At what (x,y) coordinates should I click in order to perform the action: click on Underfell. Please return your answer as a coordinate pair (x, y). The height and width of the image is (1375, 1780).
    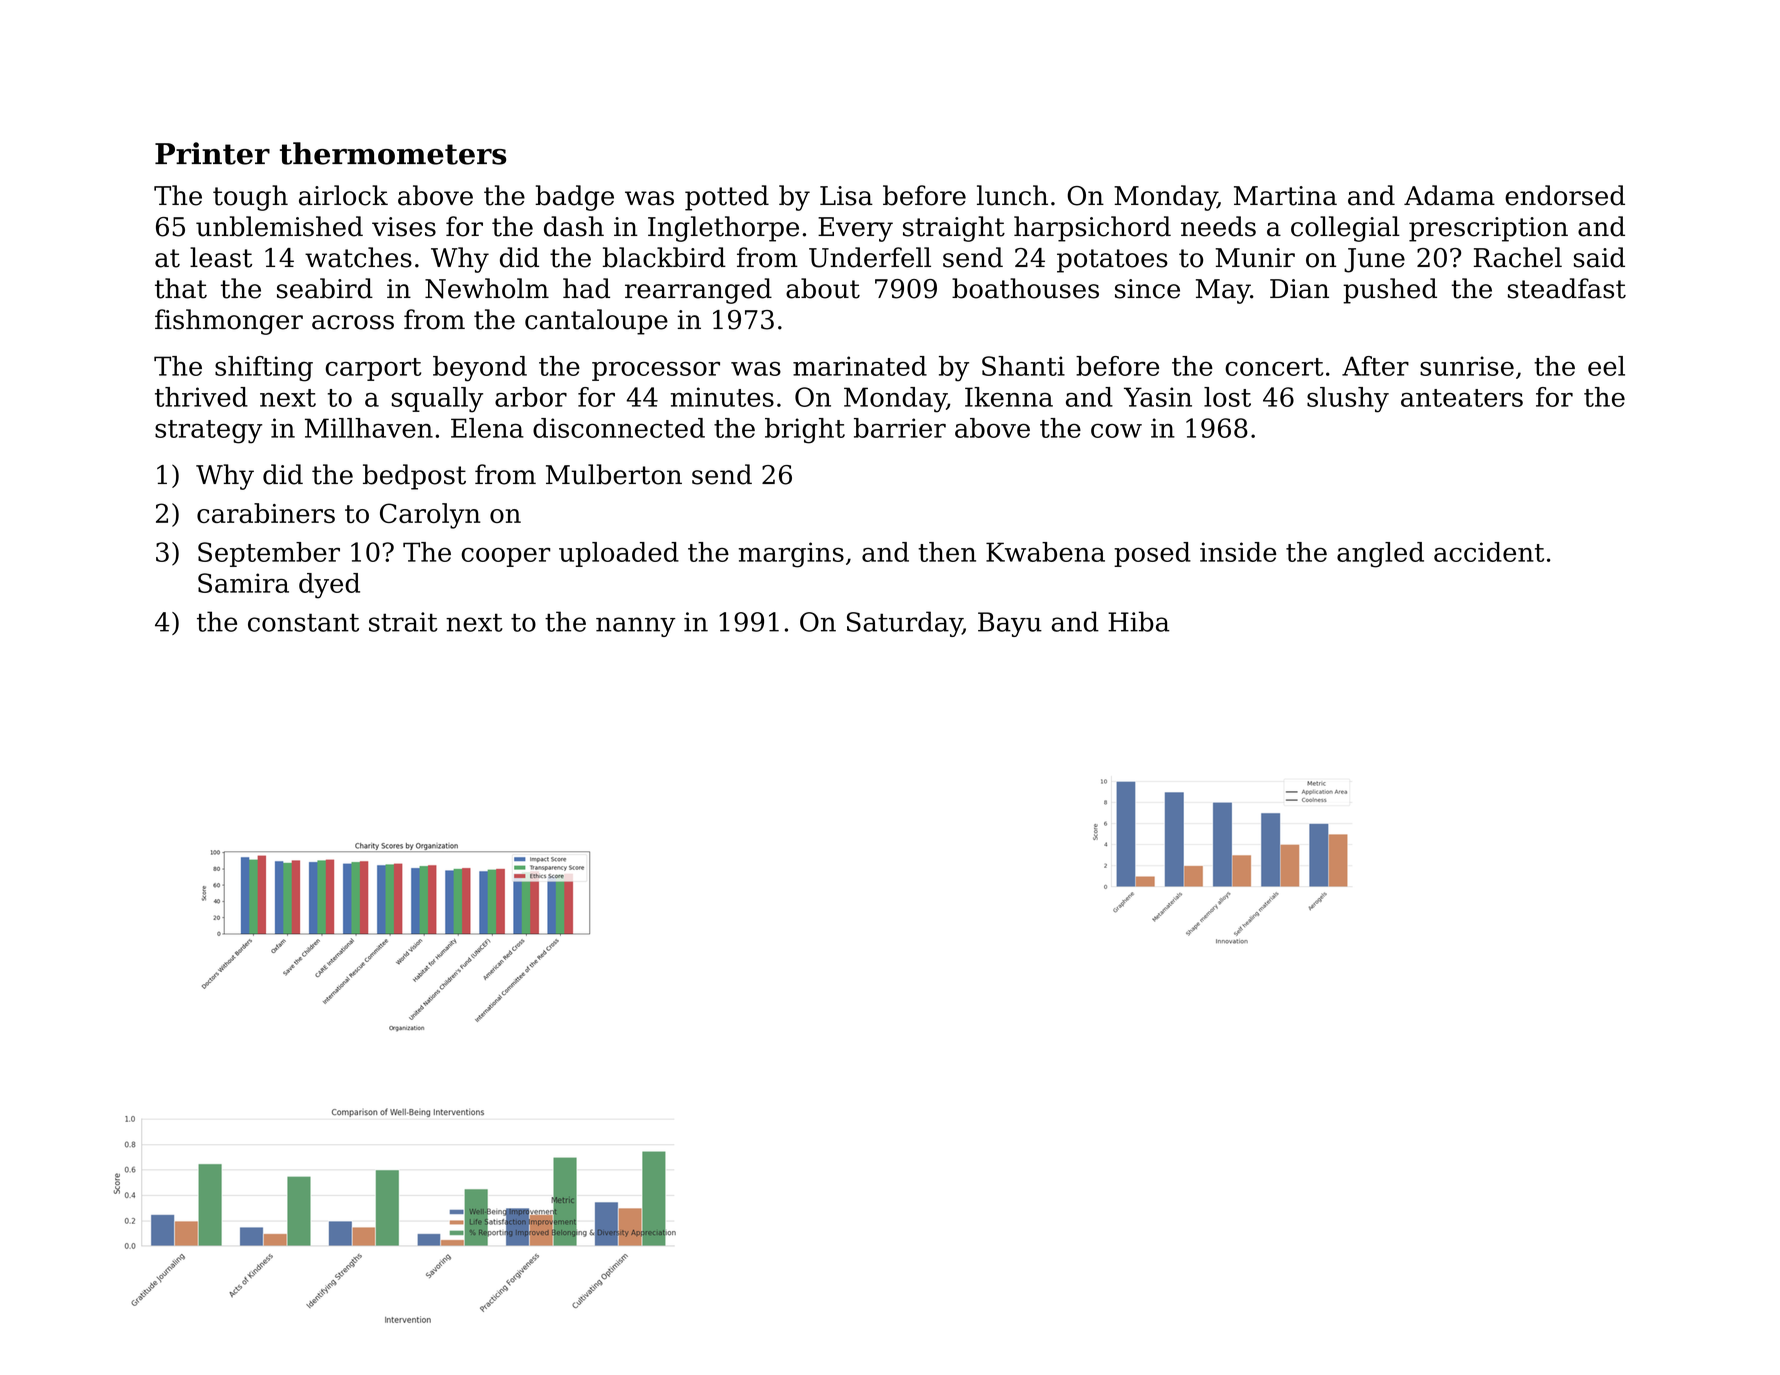
    Looking at the image, I should click on (870, 257).
